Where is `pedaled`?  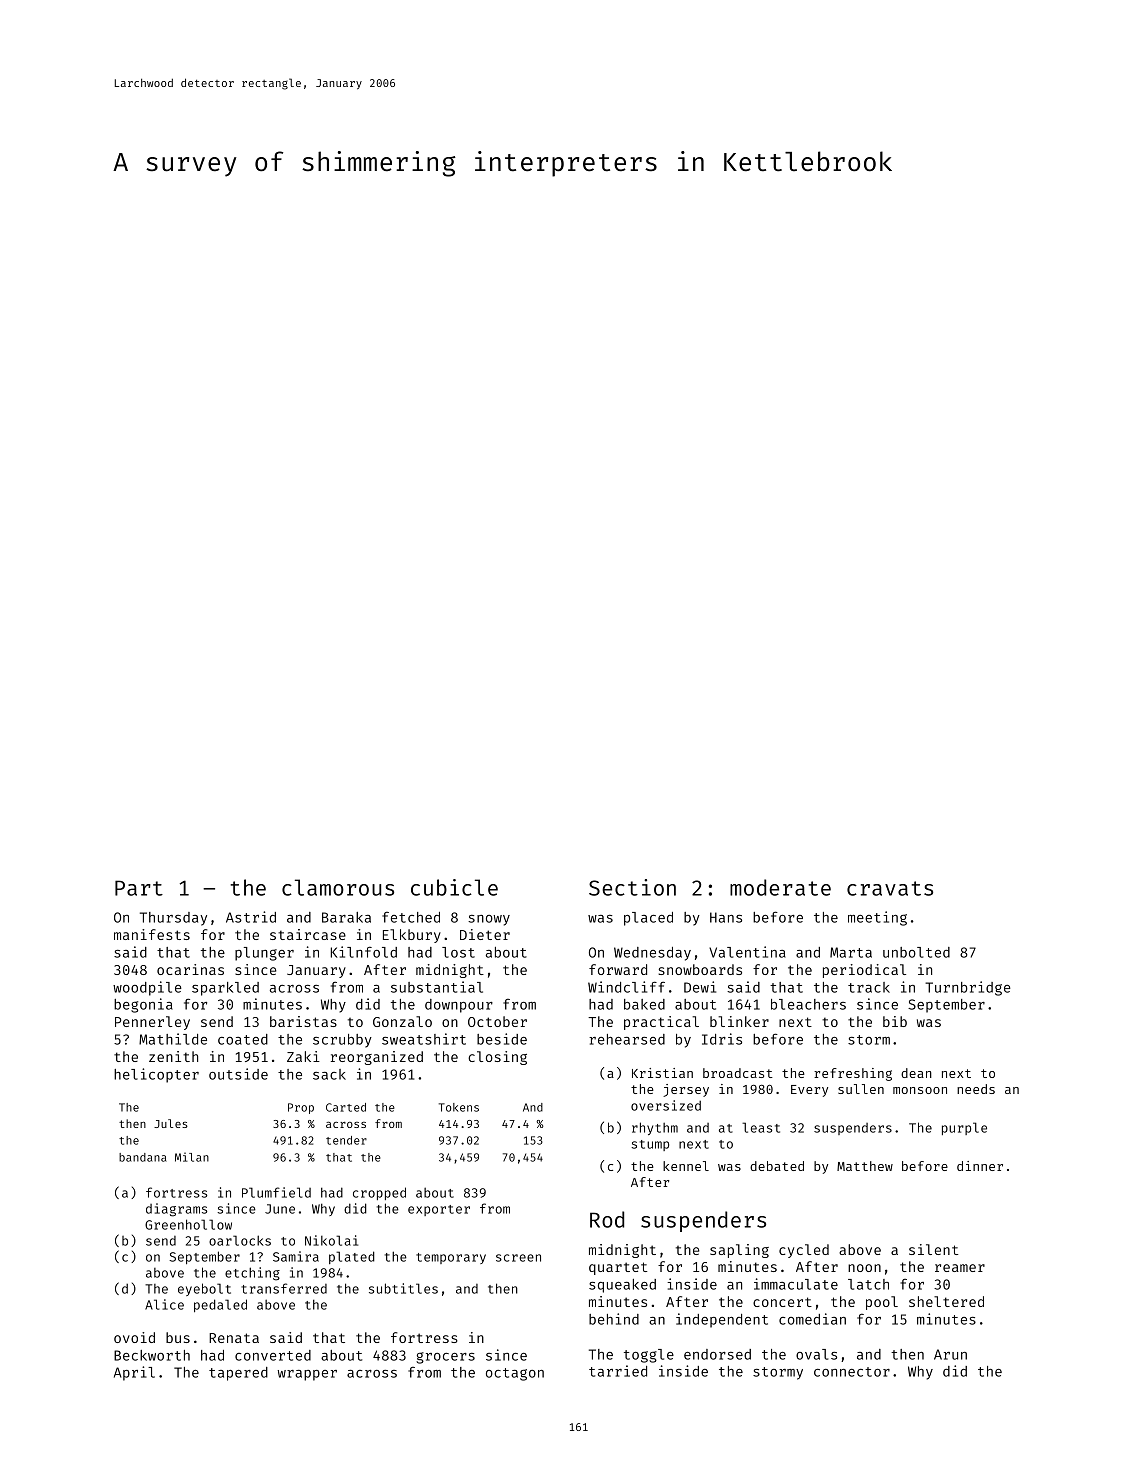
pedaled is located at coordinates (220, 1305).
